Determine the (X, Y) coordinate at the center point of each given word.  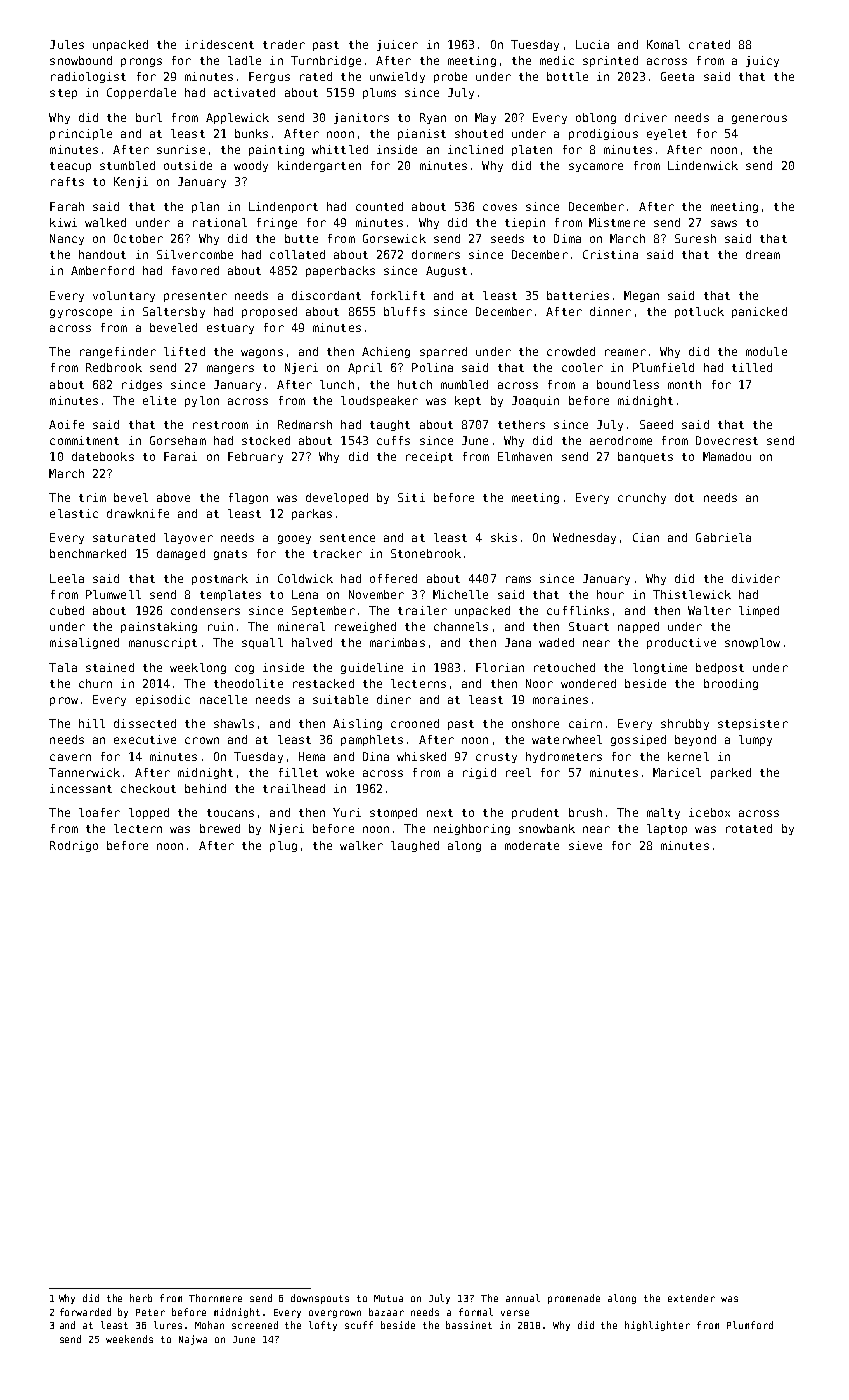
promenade (574, 1299)
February (255, 457)
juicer (397, 45)
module (766, 351)
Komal (663, 44)
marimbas (397, 642)
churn (95, 683)
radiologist (88, 77)
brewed (220, 828)
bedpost (720, 668)
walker (361, 845)
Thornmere (215, 1298)
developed (337, 498)
